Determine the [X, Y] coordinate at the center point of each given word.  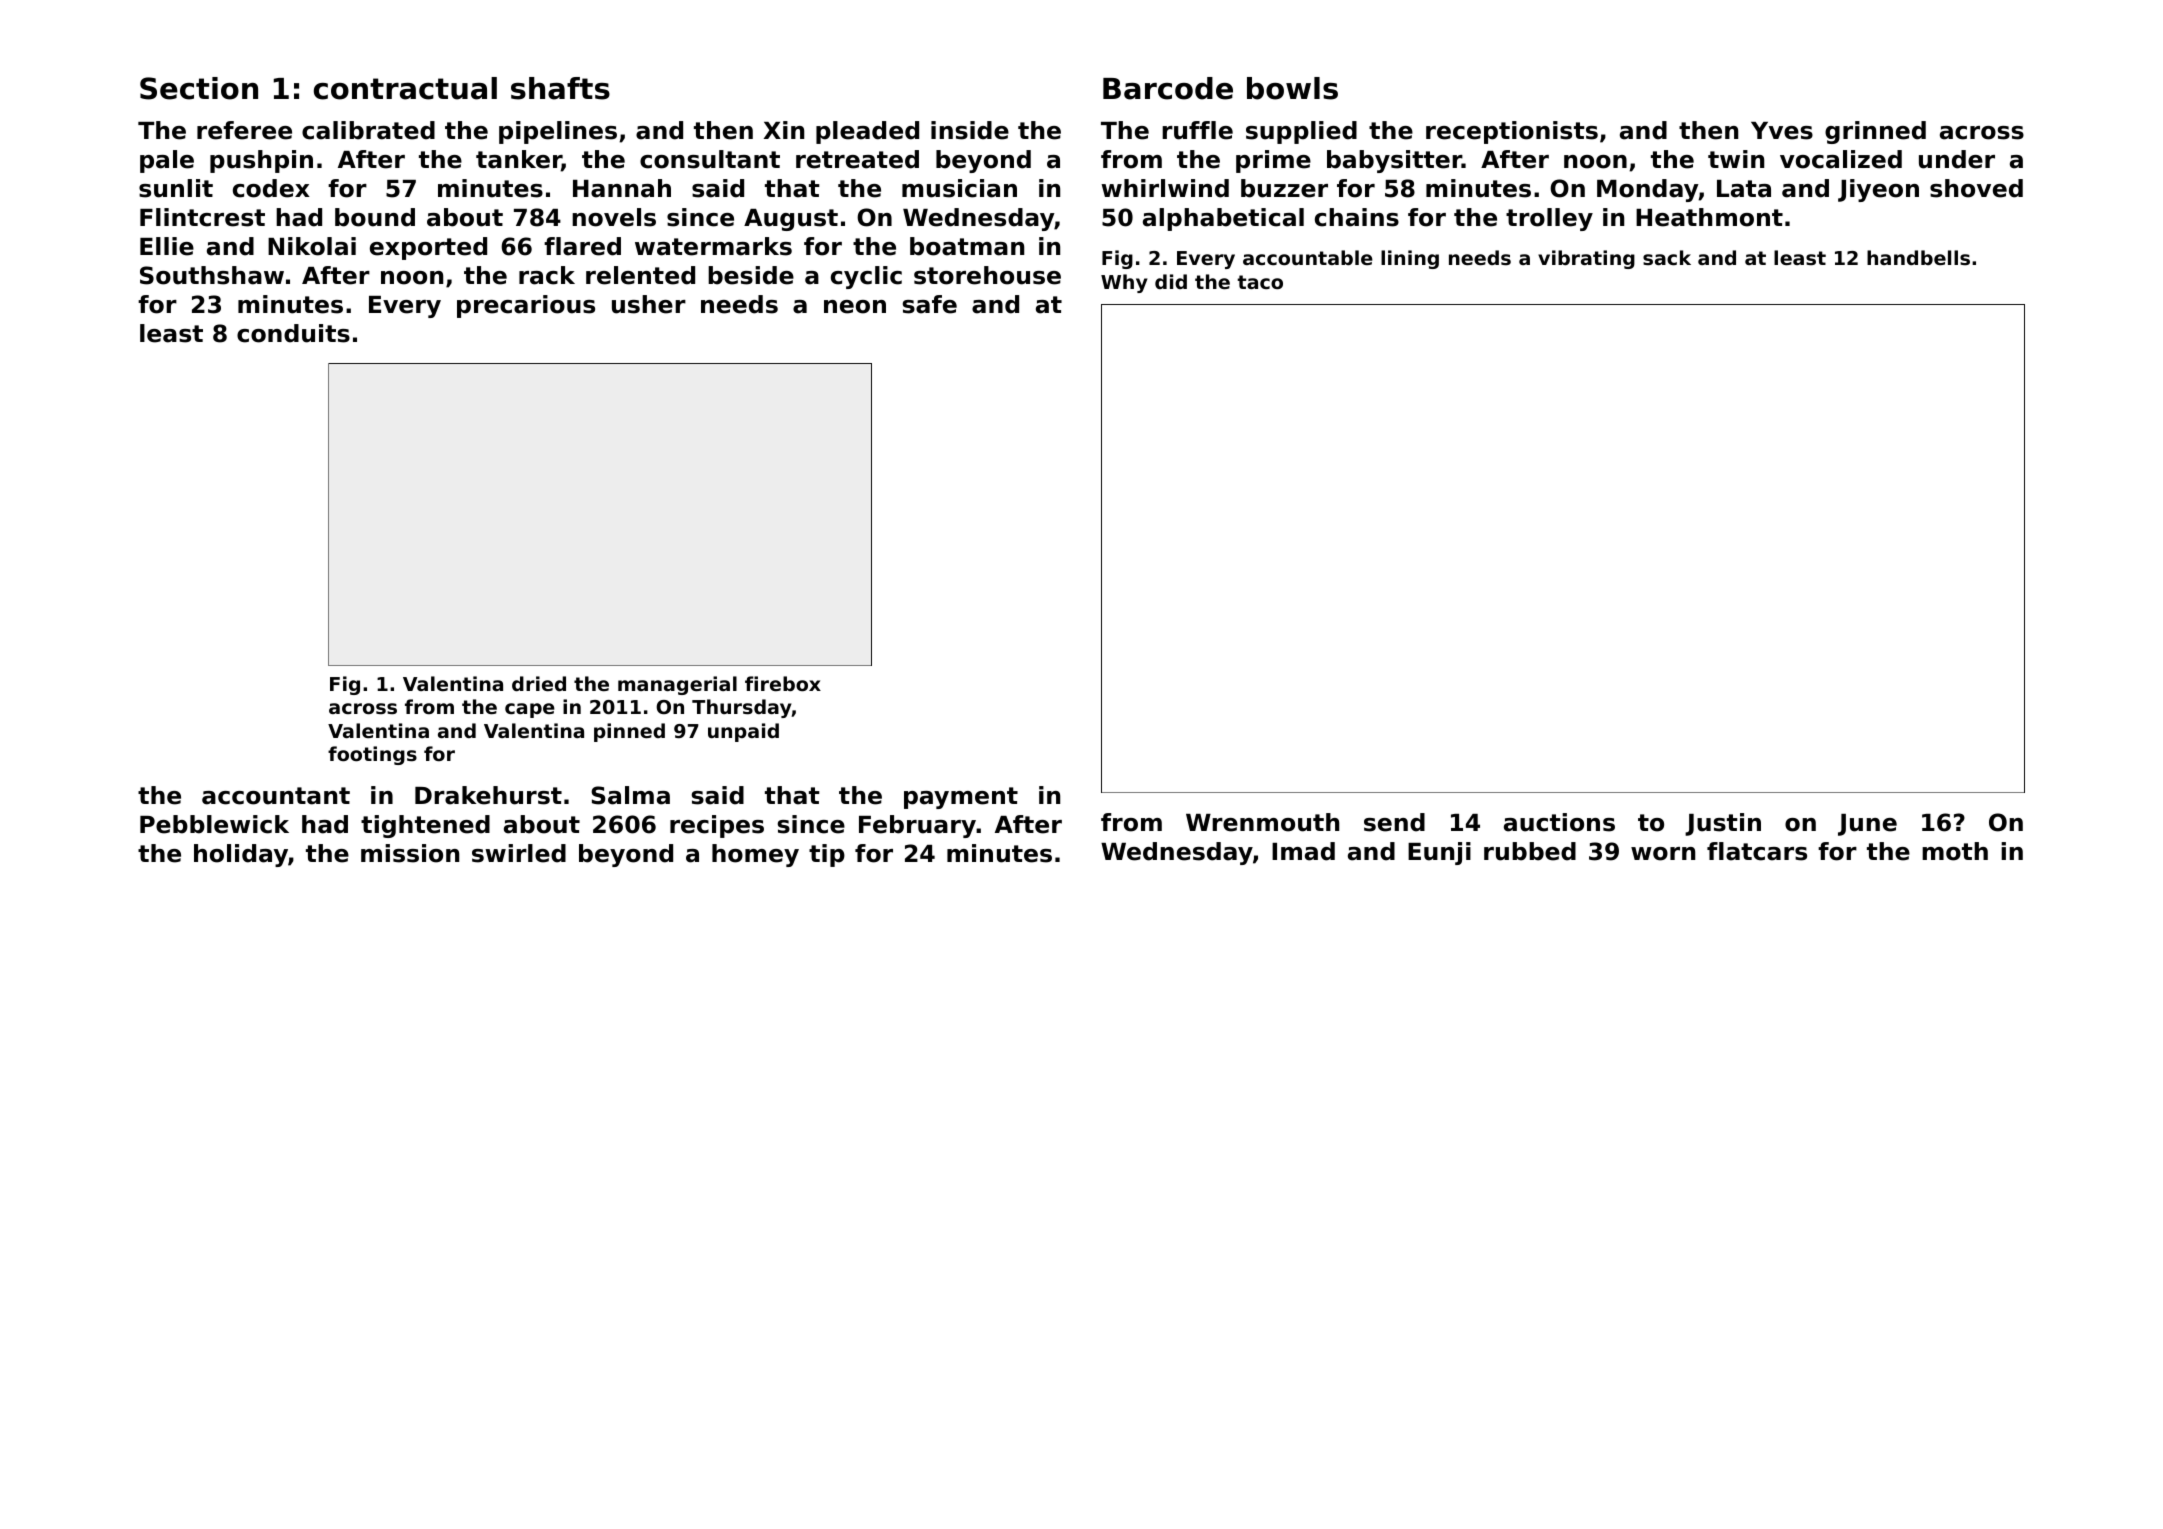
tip [827, 855]
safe [930, 304]
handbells [1918, 257]
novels [614, 217]
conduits [293, 333]
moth [1955, 851]
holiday [241, 855]
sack [1667, 257]
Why [1124, 283]
